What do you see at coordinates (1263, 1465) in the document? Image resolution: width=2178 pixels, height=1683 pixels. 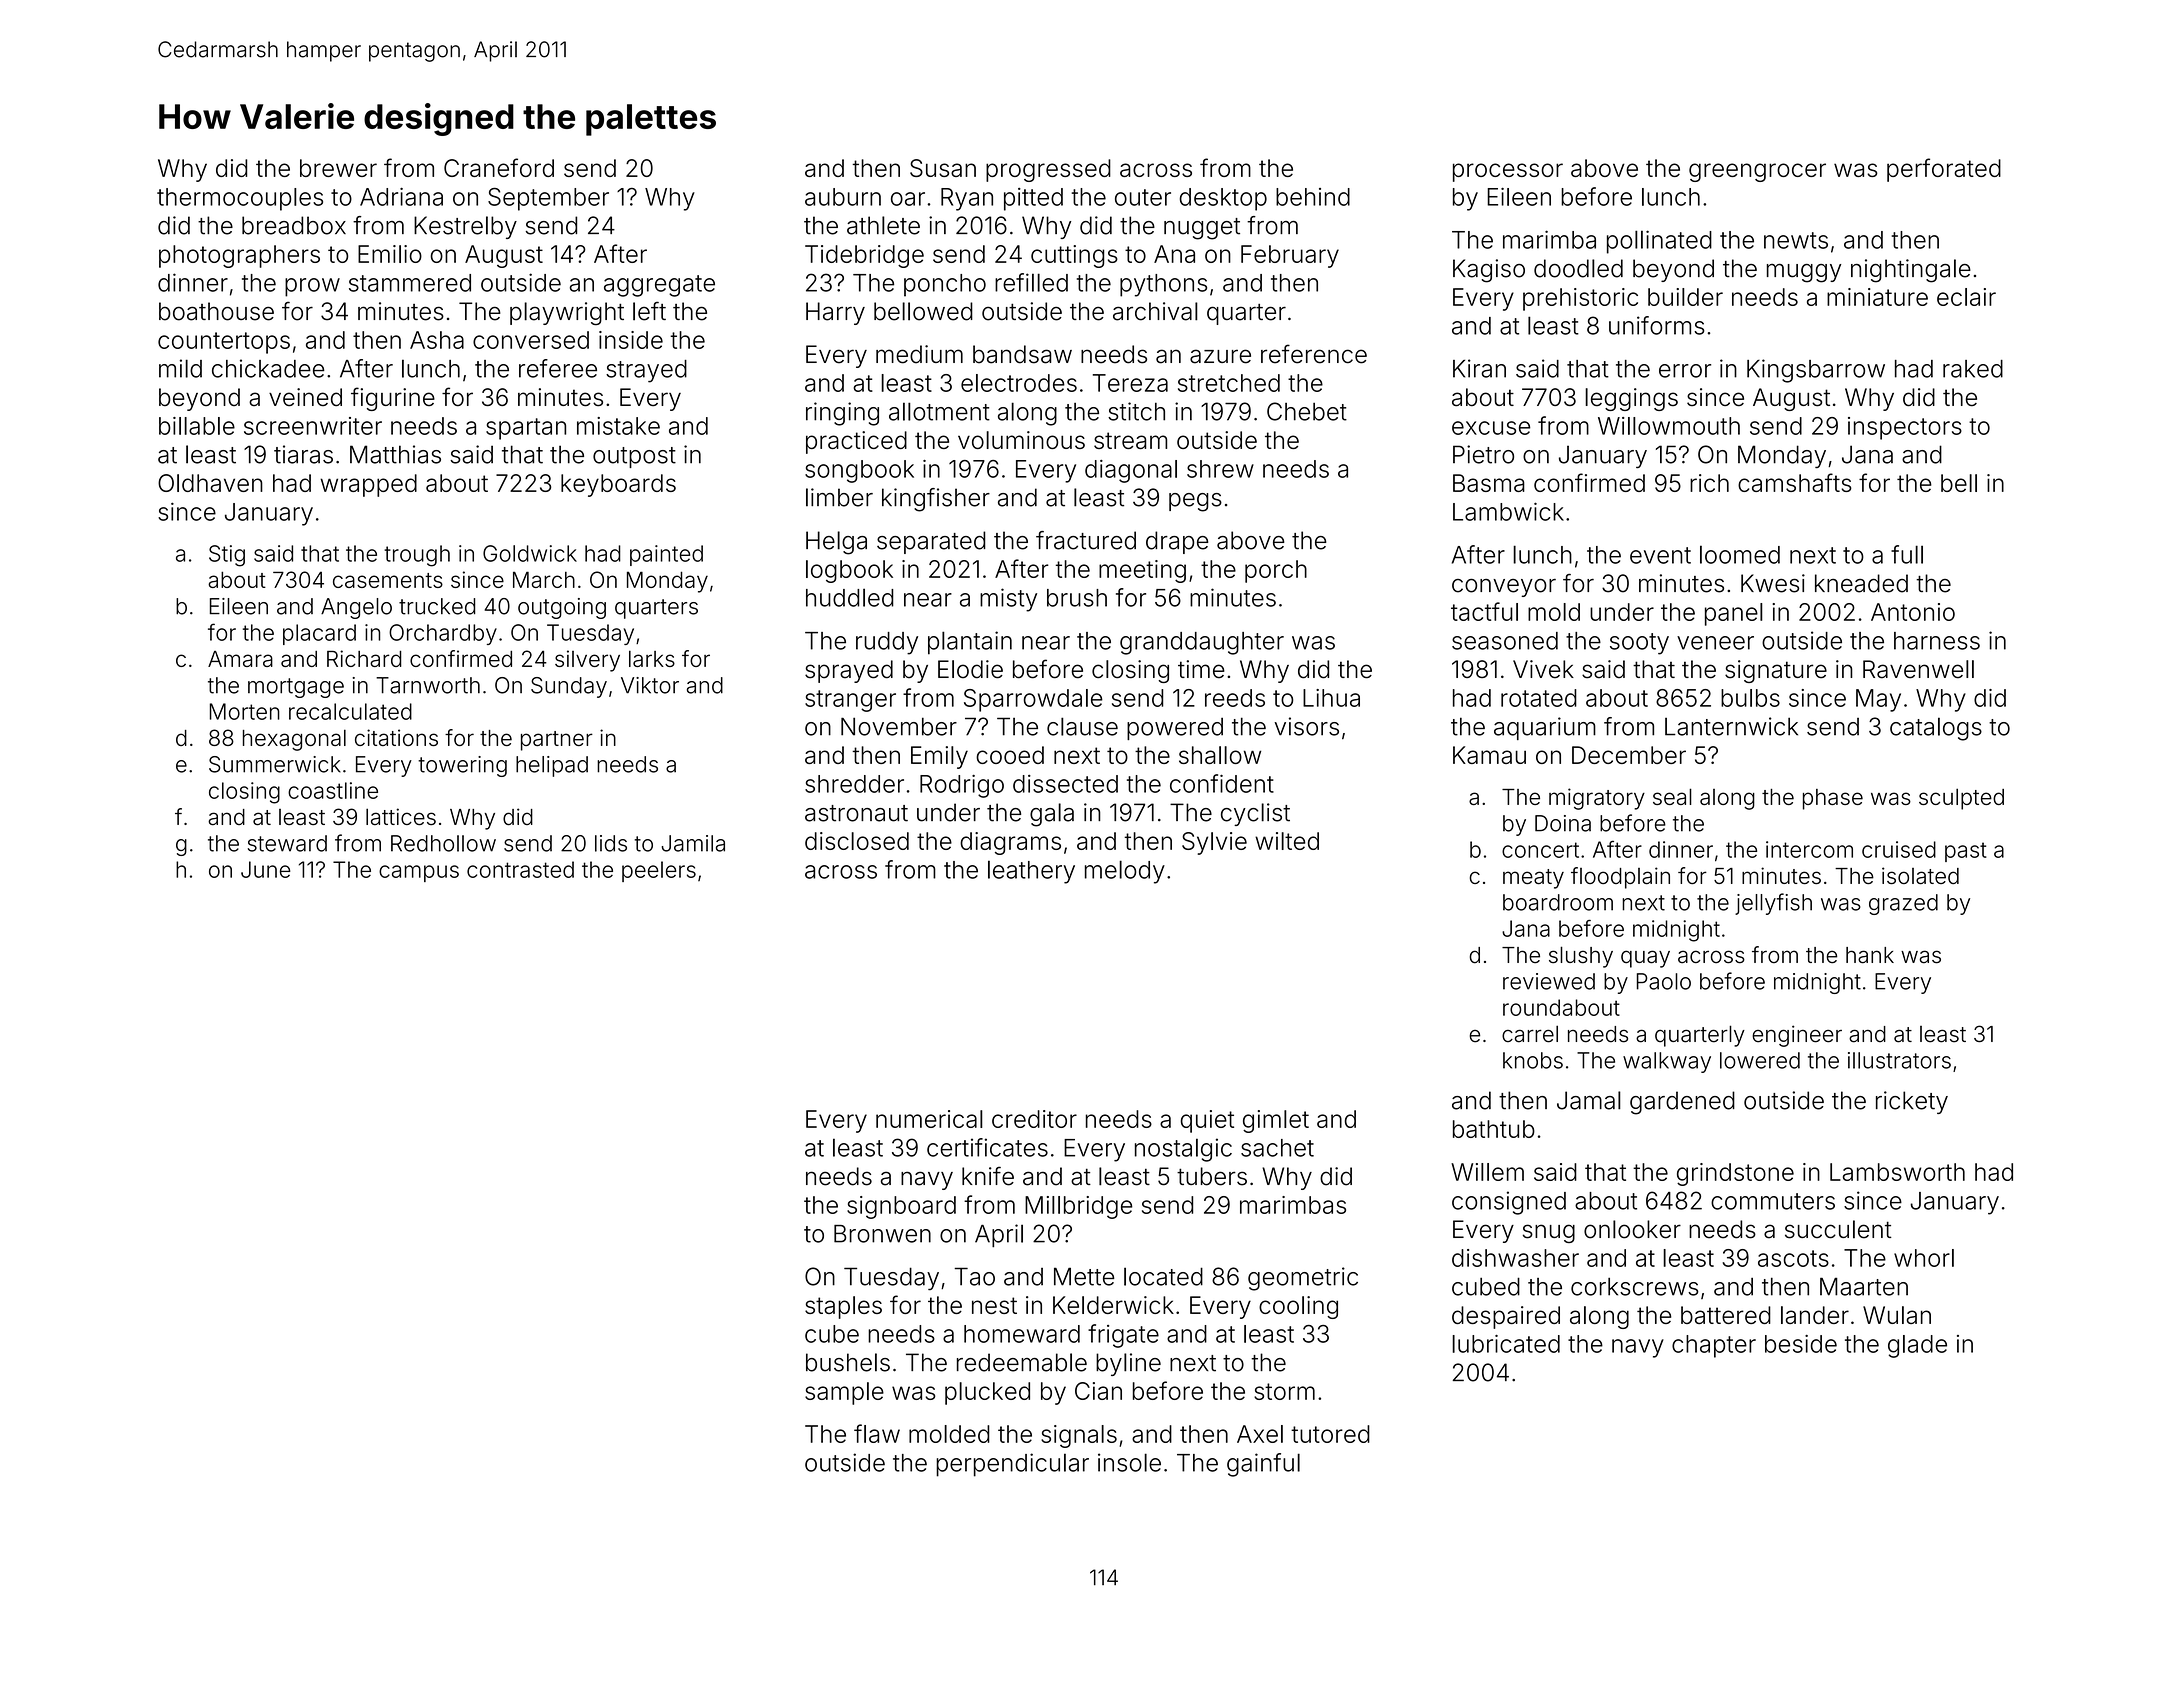 I see `gainful` at bounding box center [1263, 1465].
